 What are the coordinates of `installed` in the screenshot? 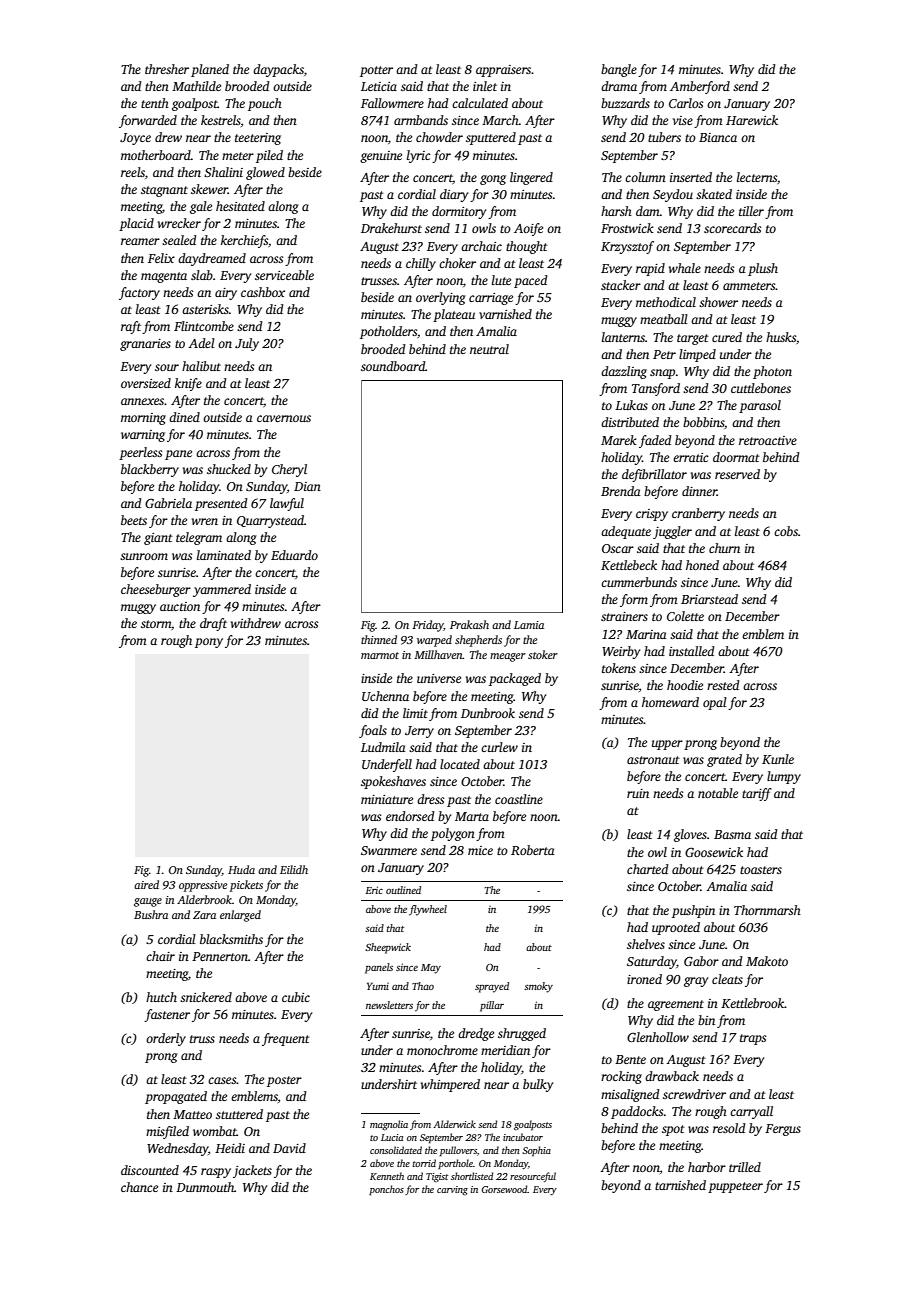 It's located at (692, 651).
